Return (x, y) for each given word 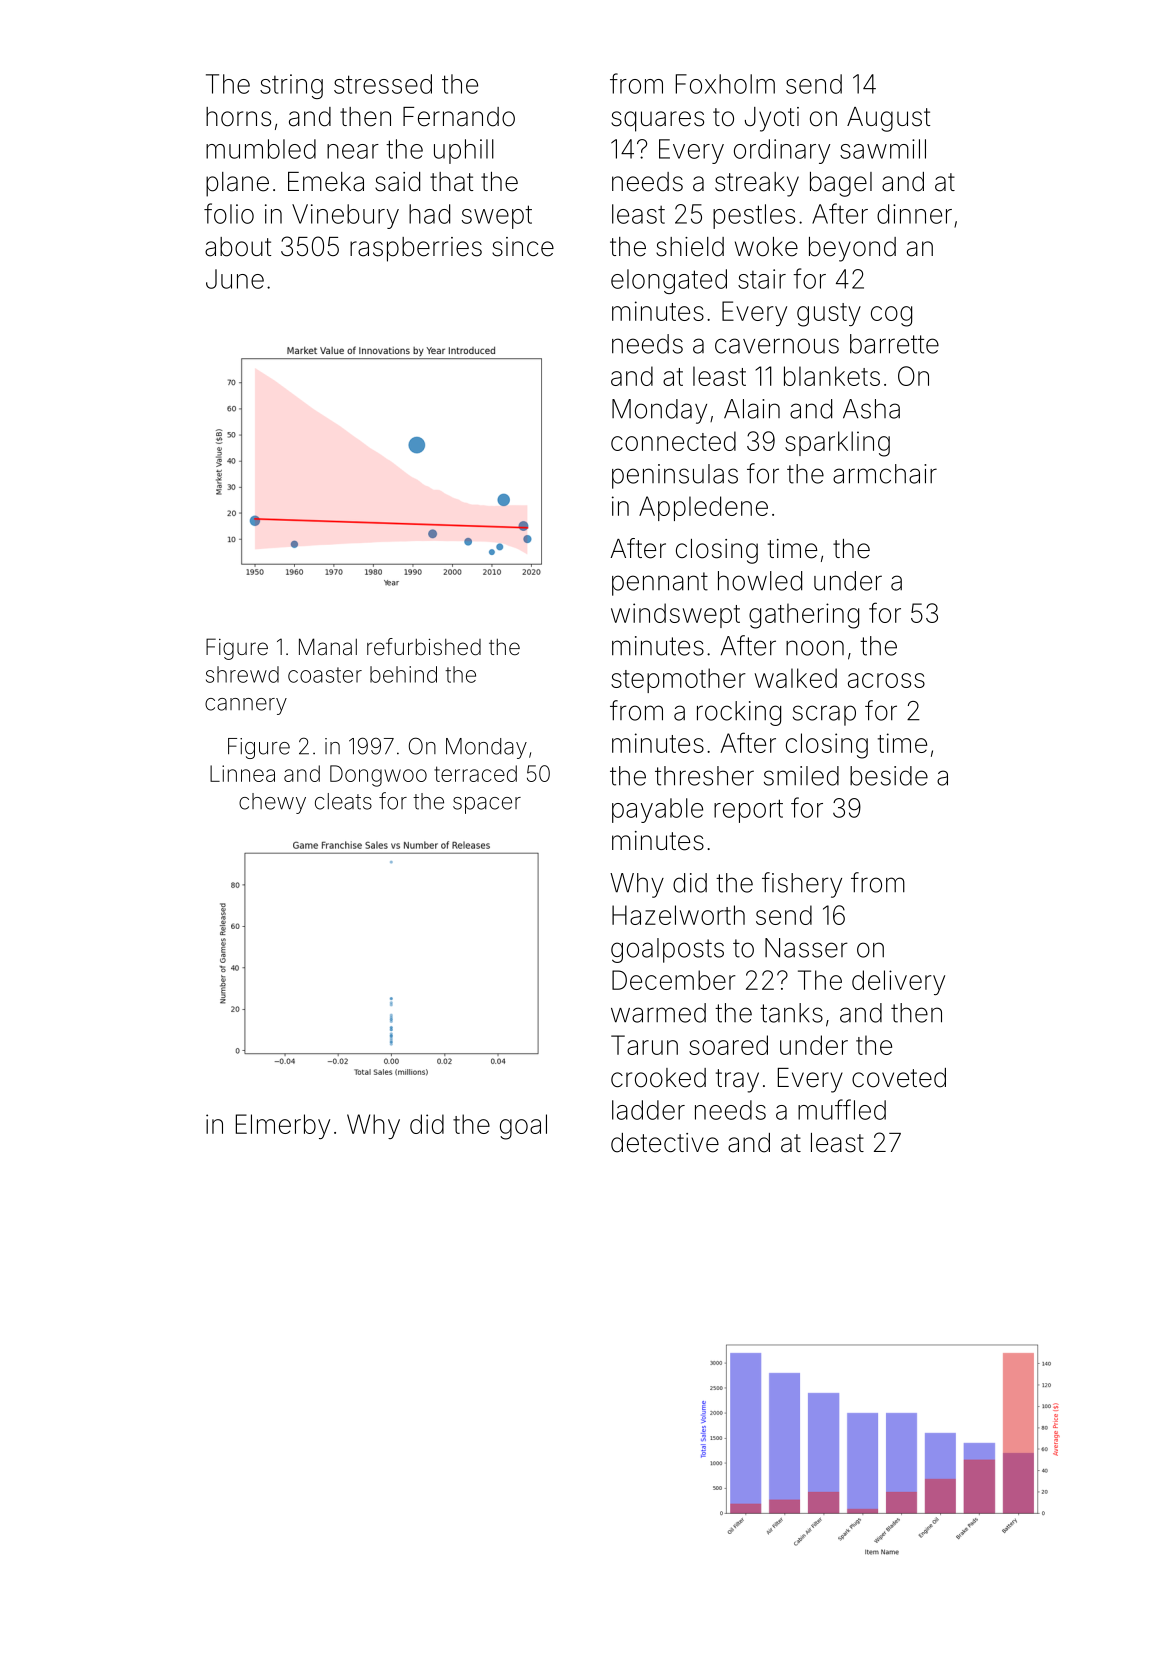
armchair (885, 474)
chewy (272, 803)
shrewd (242, 674)
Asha (871, 409)
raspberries (416, 249)
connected (673, 441)
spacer (487, 805)
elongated (669, 281)
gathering (804, 616)
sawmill (883, 149)
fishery (802, 885)
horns (238, 117)
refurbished (424, 647)
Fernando (459, 117)
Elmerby (283, 1126)
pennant (660, 584)
